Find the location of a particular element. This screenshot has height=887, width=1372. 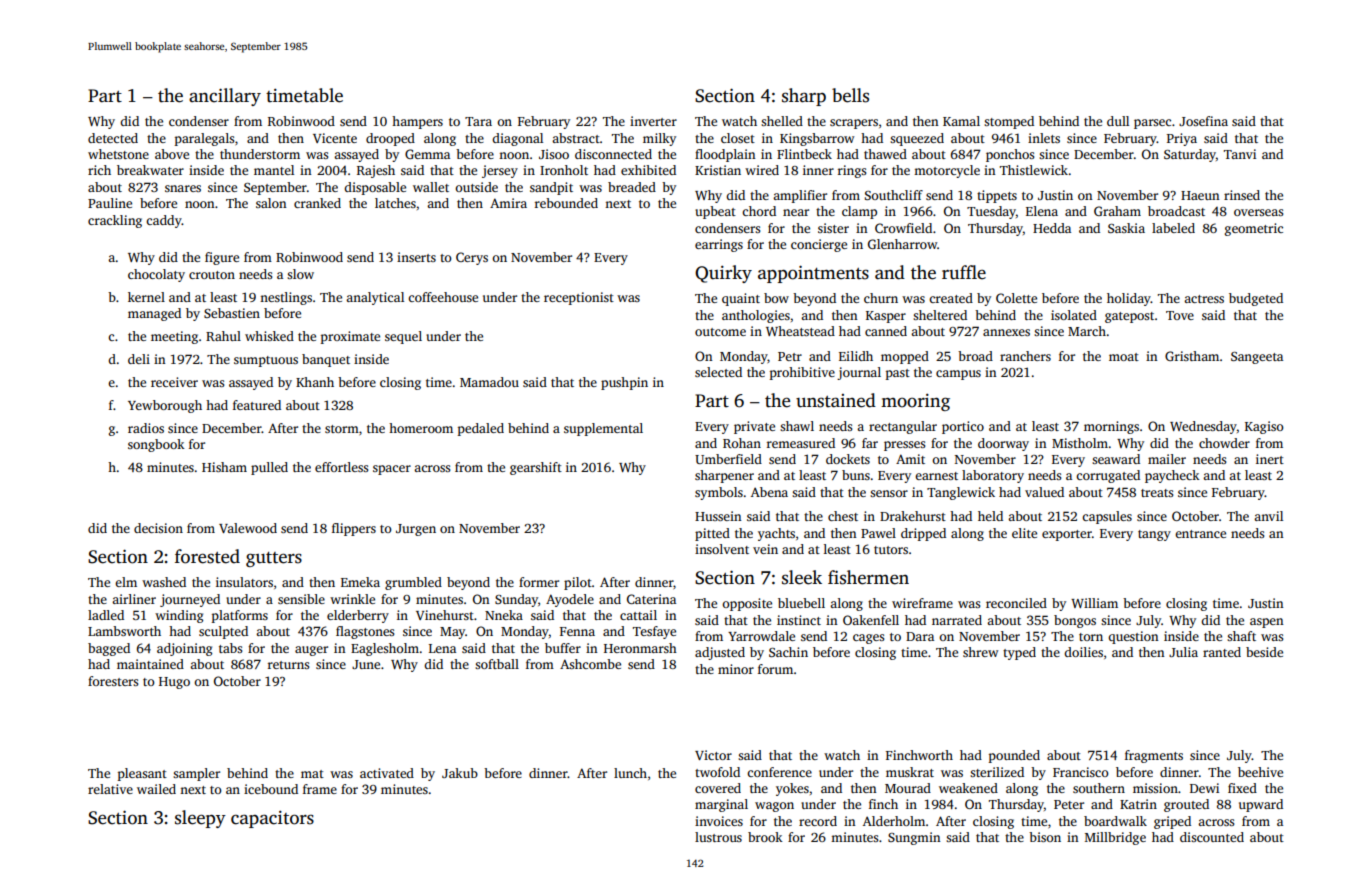

minor is located at coordinates (736, 669).
